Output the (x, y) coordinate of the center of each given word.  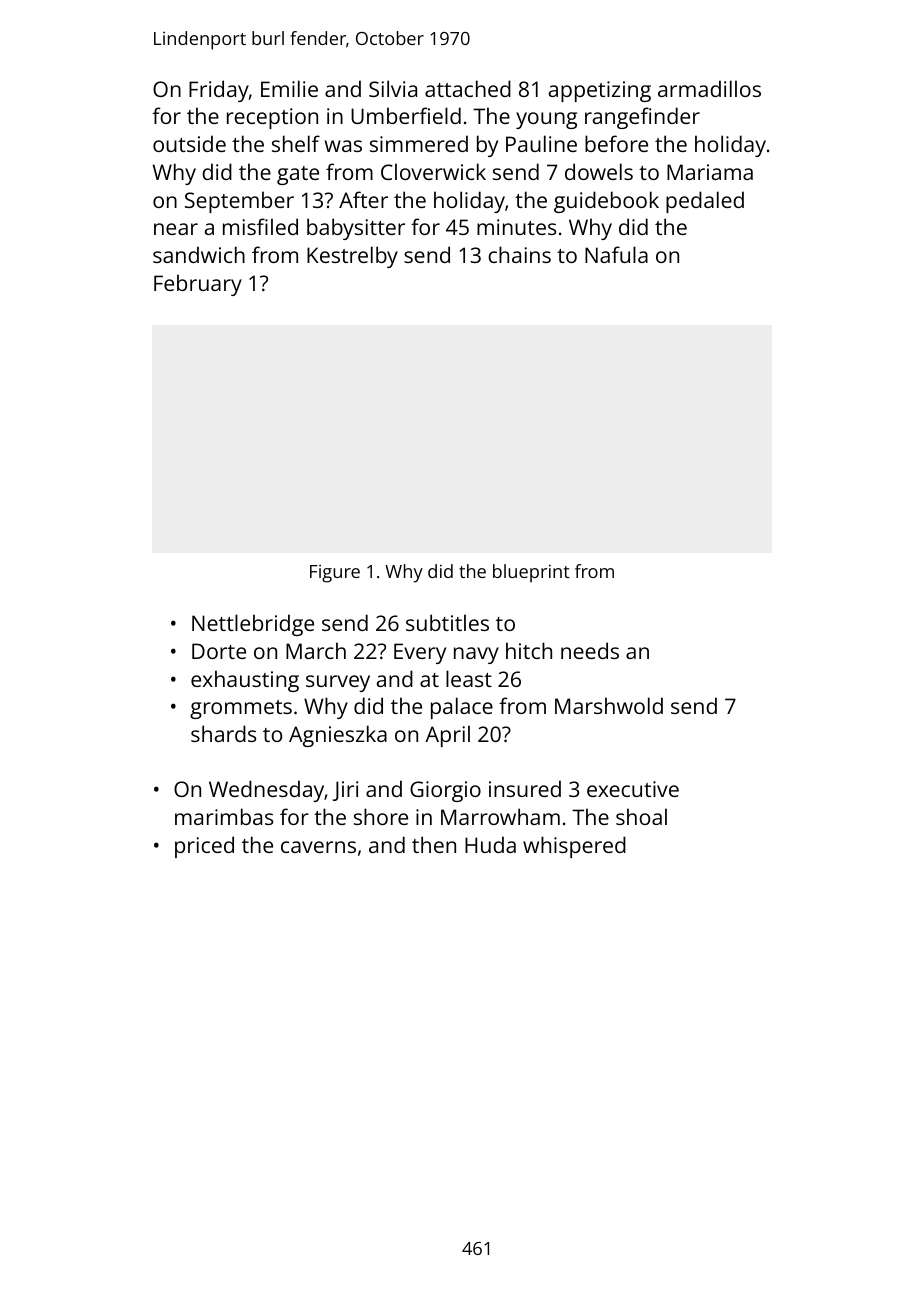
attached (468, 88)
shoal (641, 816)
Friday (219, 91)
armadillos (709, 88)
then (434, 844)
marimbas (224, 816)
